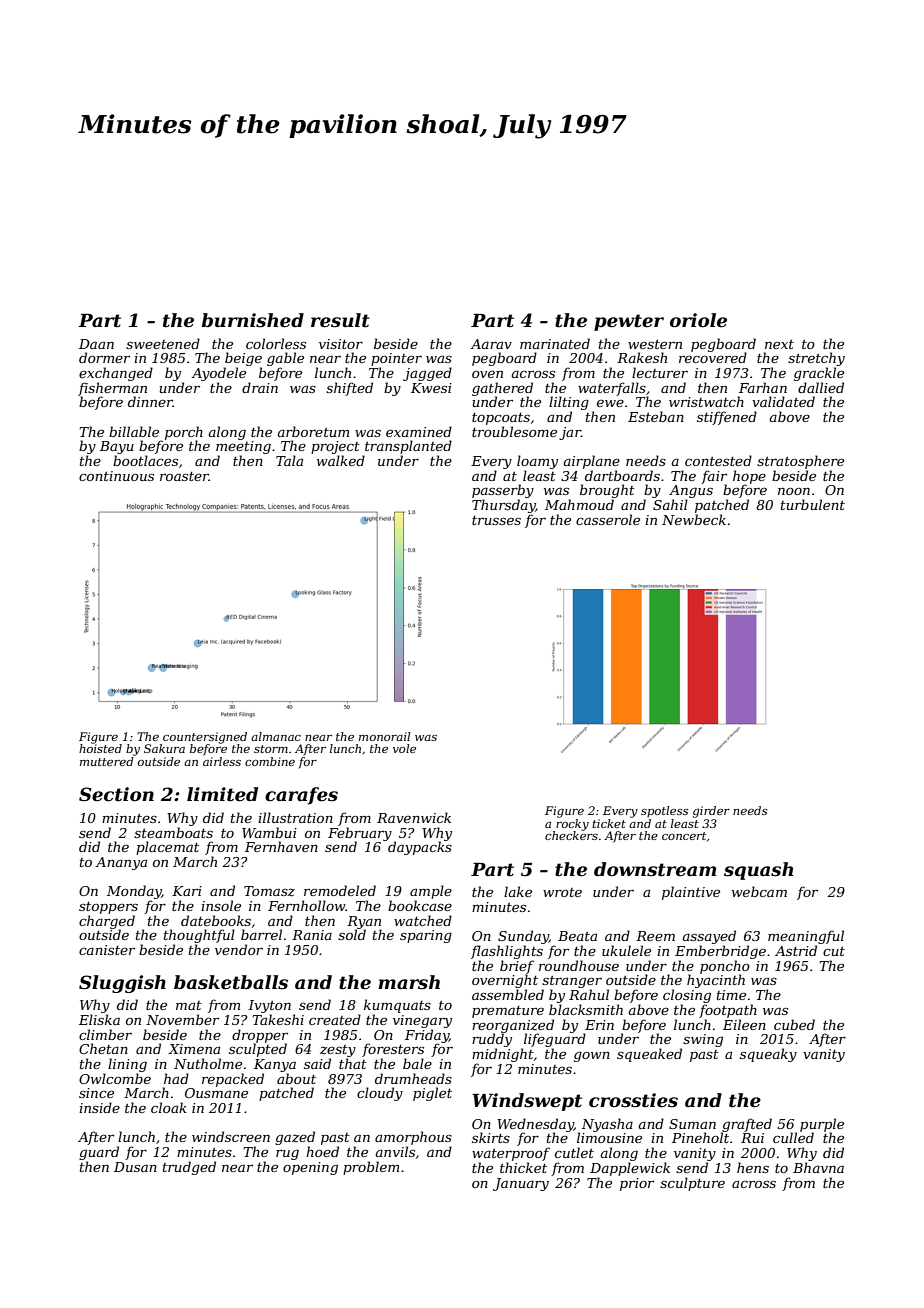 This page has height=1308, width=924. I want to click on Farhan, so click(763, 387).
